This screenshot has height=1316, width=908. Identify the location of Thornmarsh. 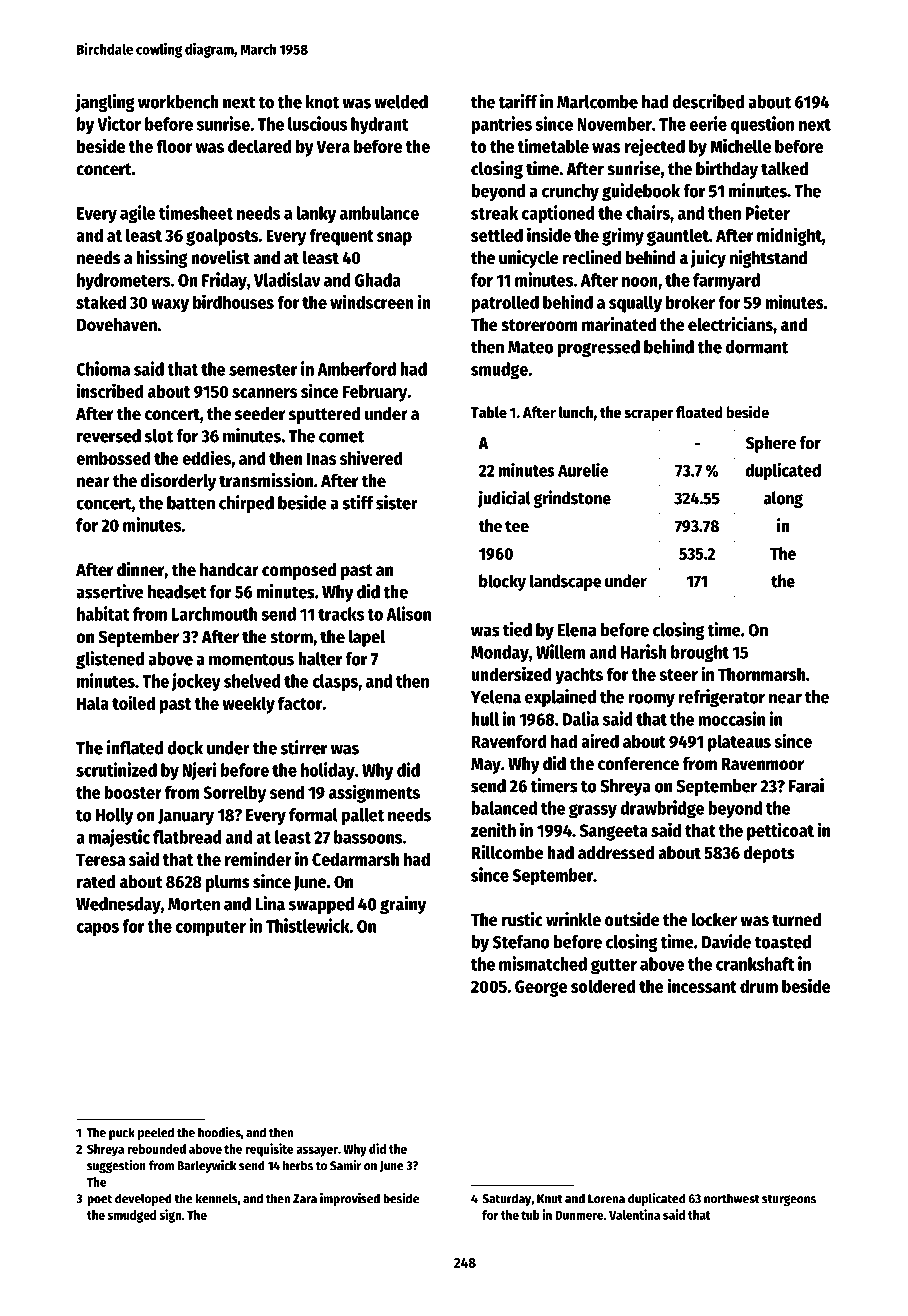
(761, 674).
